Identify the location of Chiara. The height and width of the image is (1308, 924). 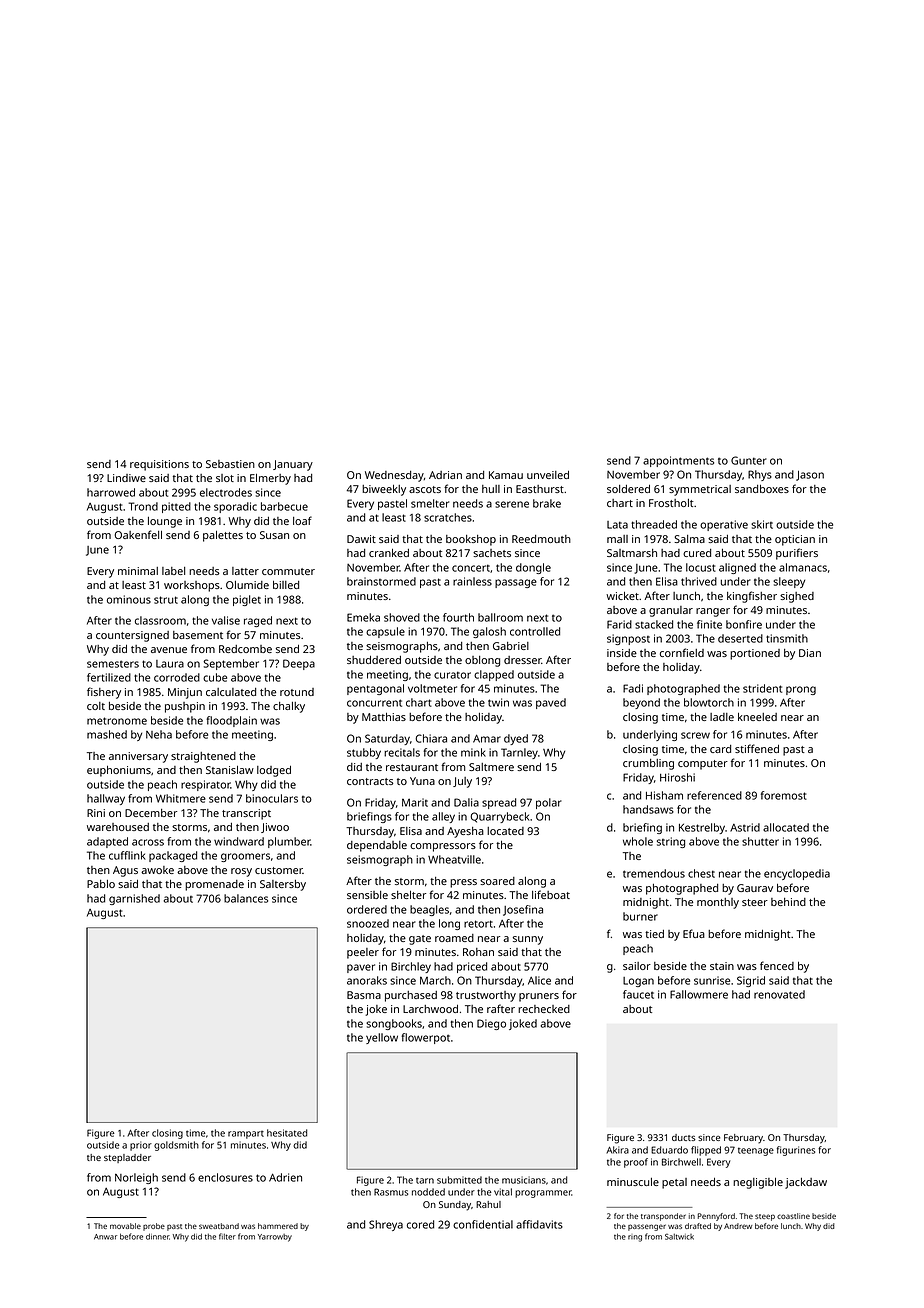
(431, 738).
